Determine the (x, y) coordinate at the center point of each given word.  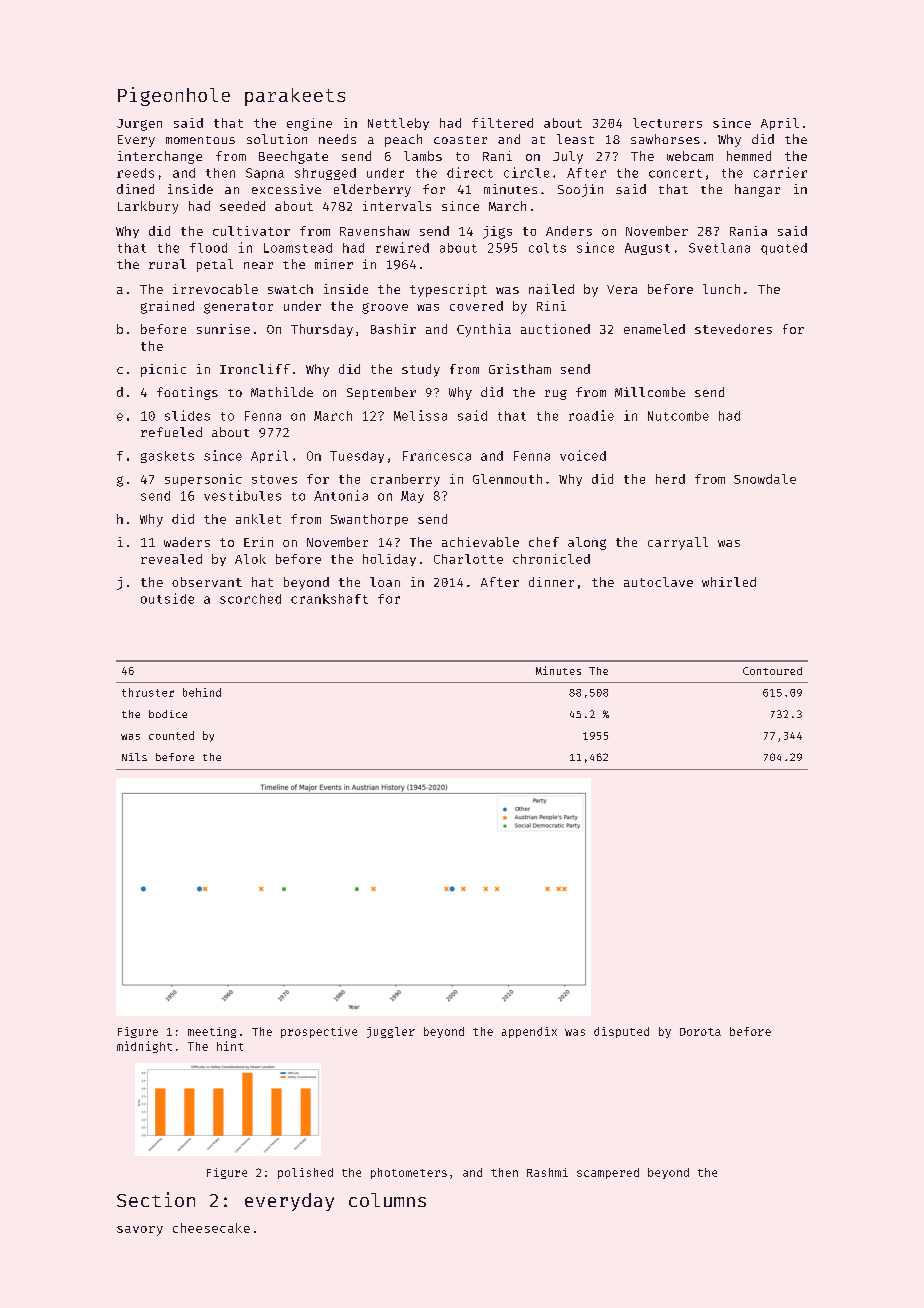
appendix (529, 1032)
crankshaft (329, 599)
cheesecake (211, 1228)
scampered (608, 1173)
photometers (409, 1173)
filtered (502, 123)
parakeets (295, 97)
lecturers (667, 123)
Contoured (772, 671)
